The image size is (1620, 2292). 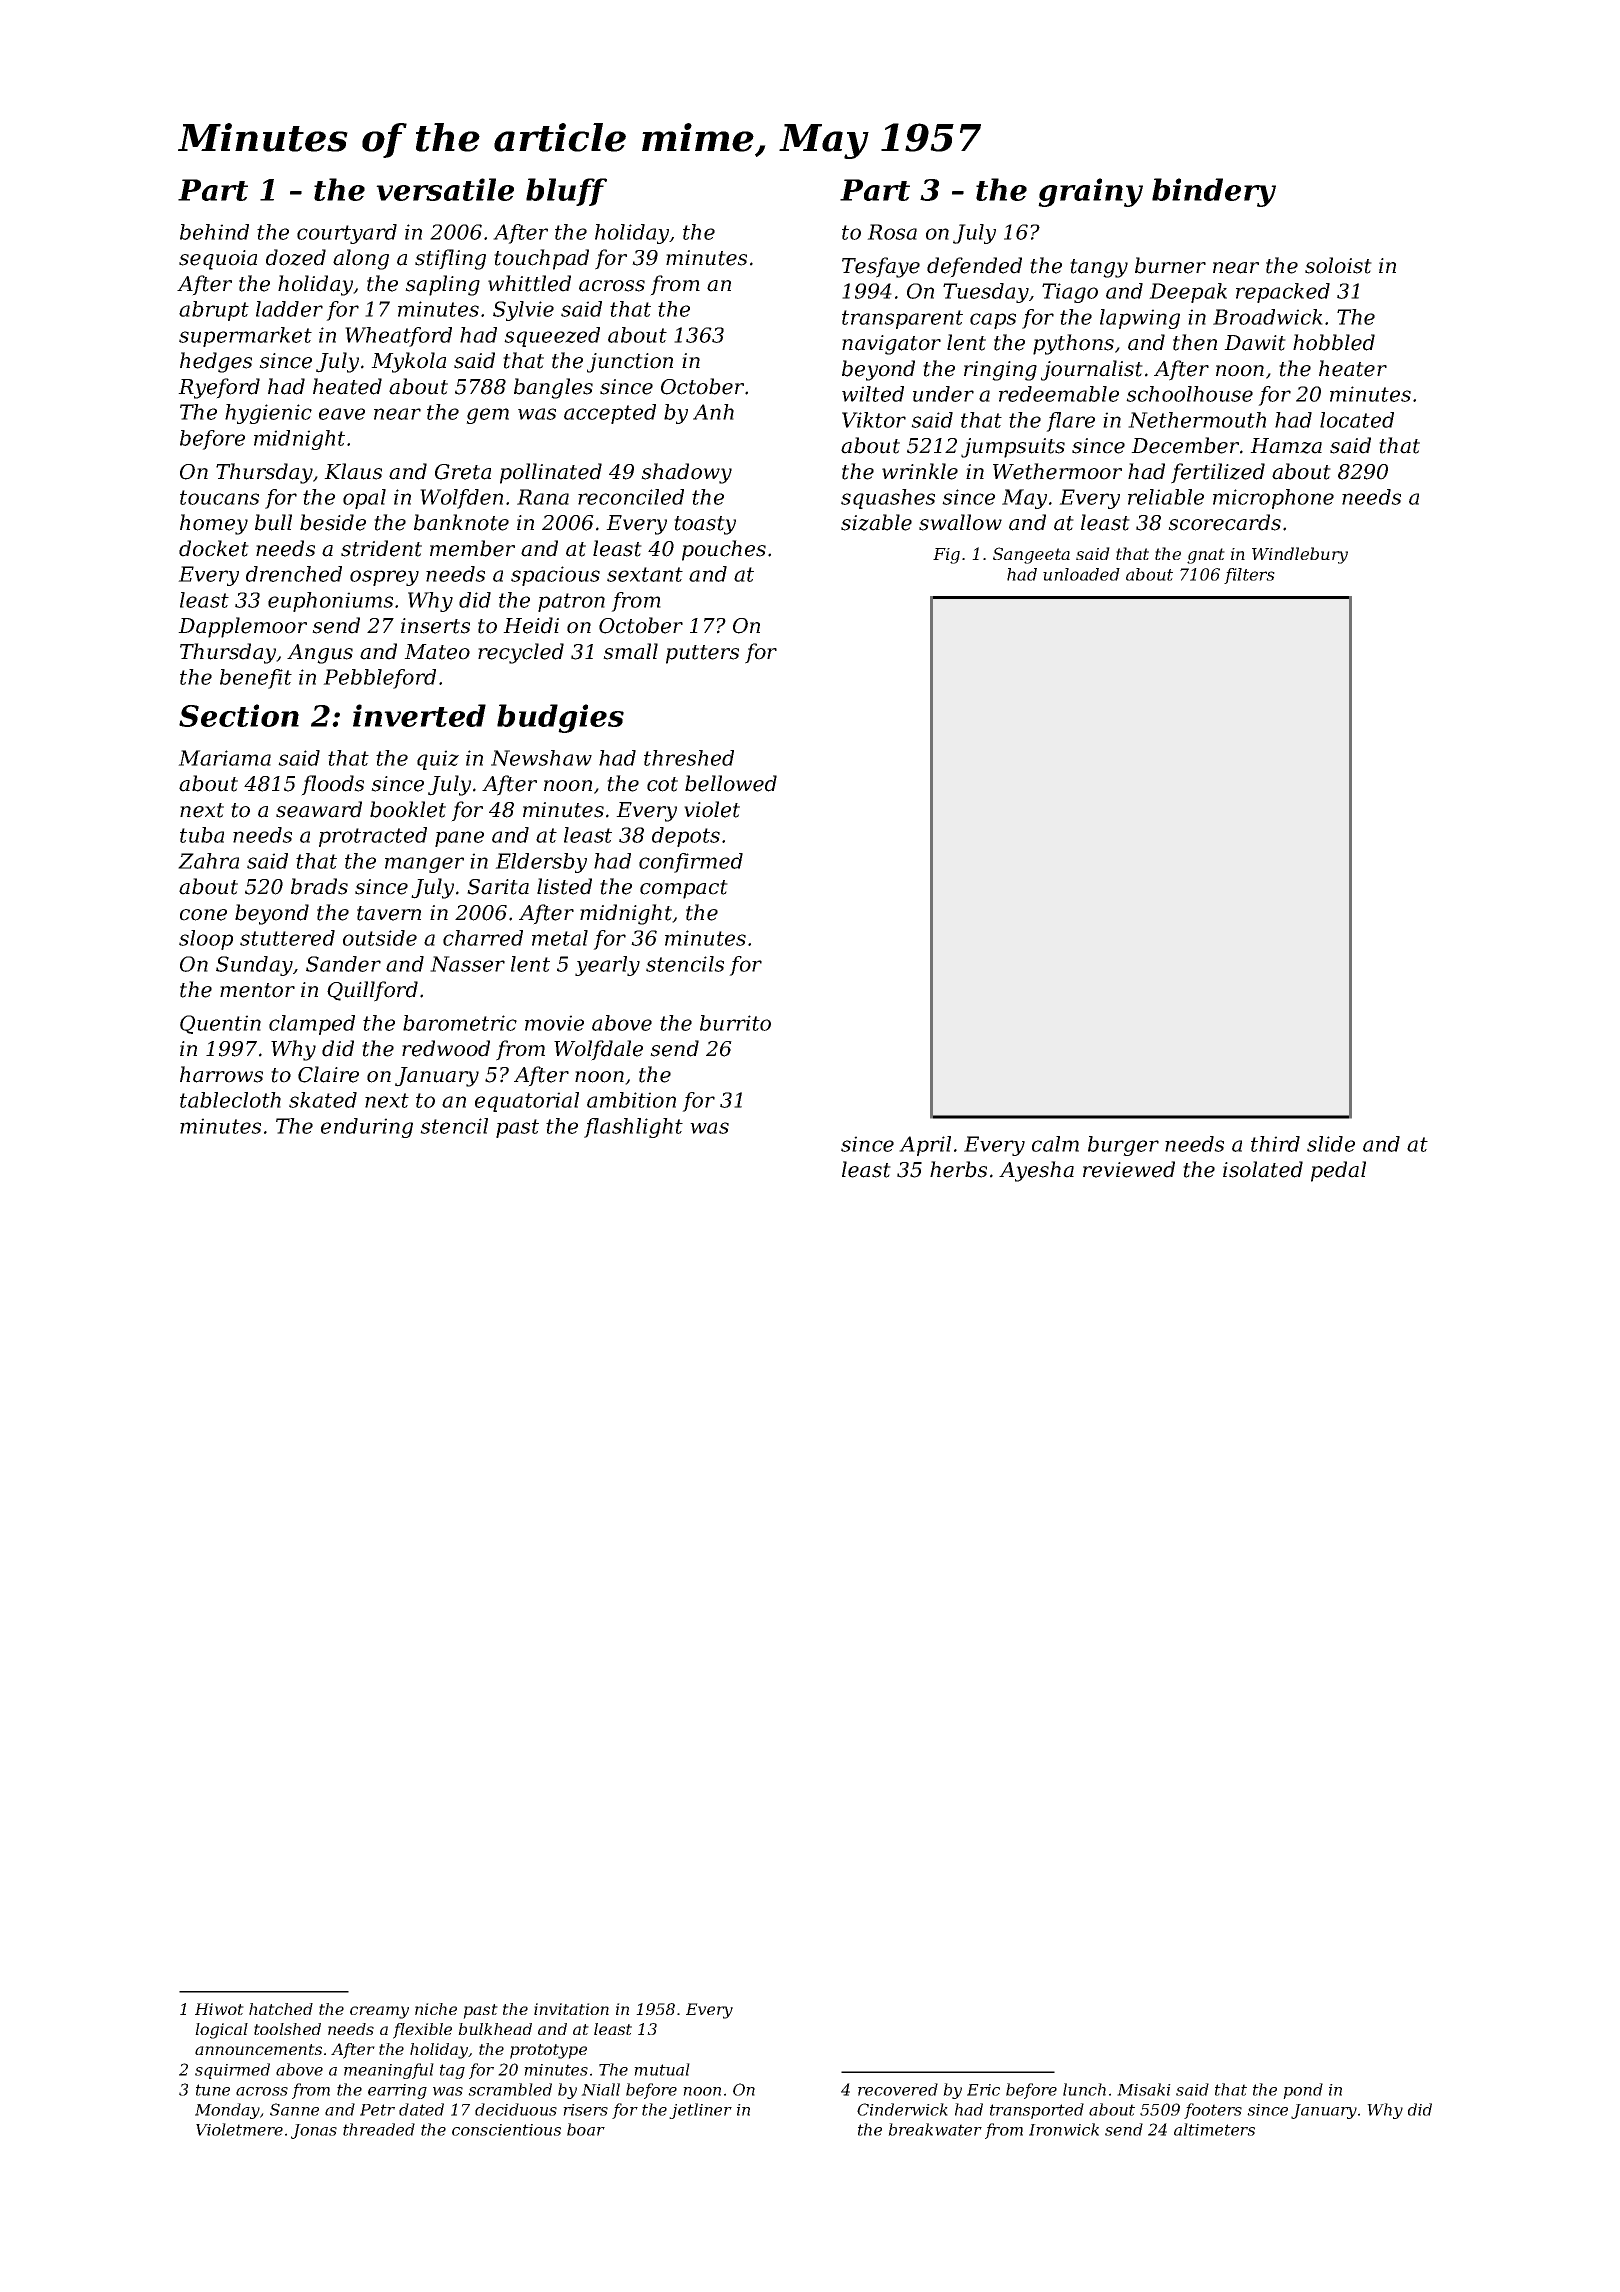 What do you see at coordinates (874, 420) in the image?
I see `Viktor` at bounding box center [874, 420].
